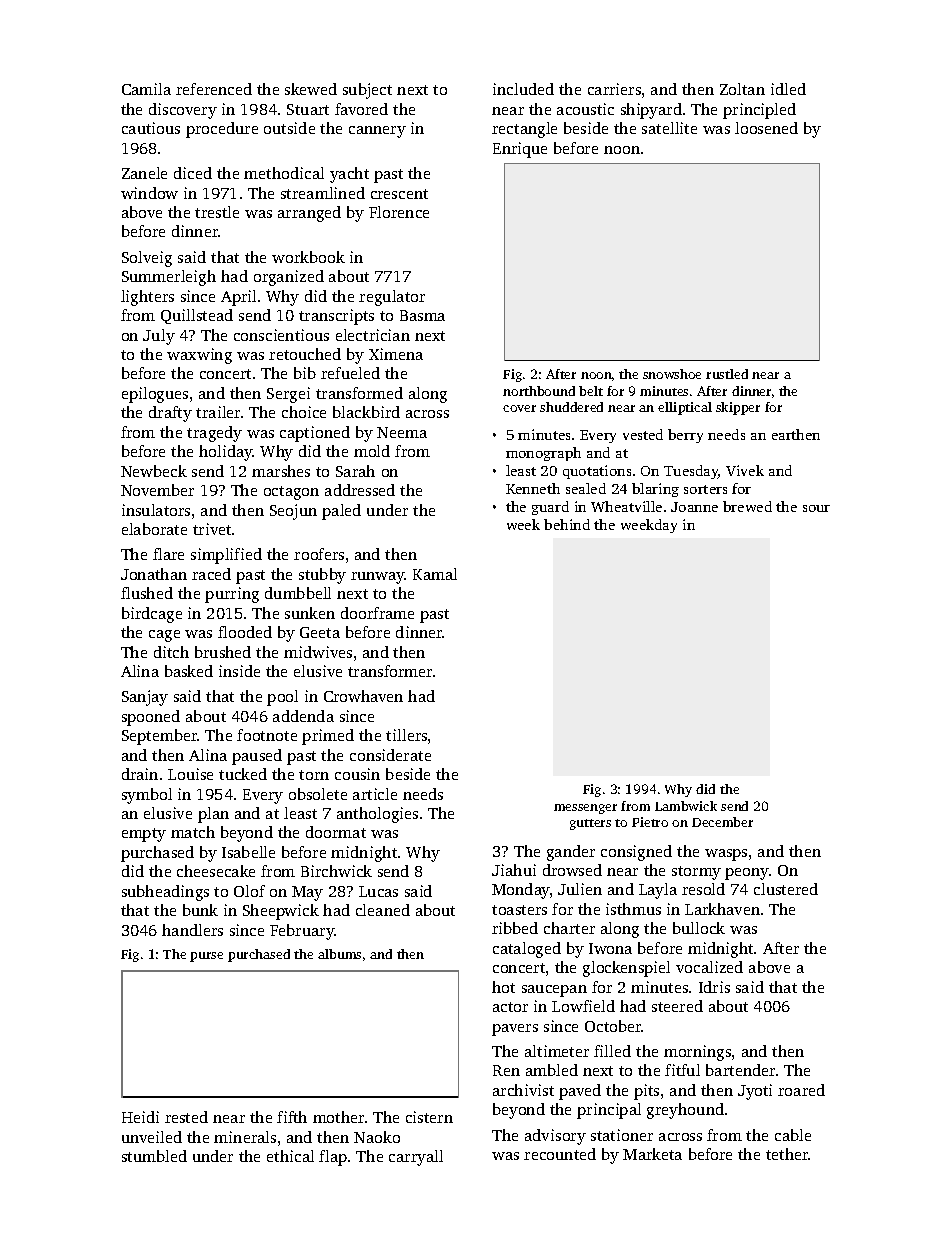 This document has width=952, height=1233. I want to click on drowsed, so click(572, 870).
